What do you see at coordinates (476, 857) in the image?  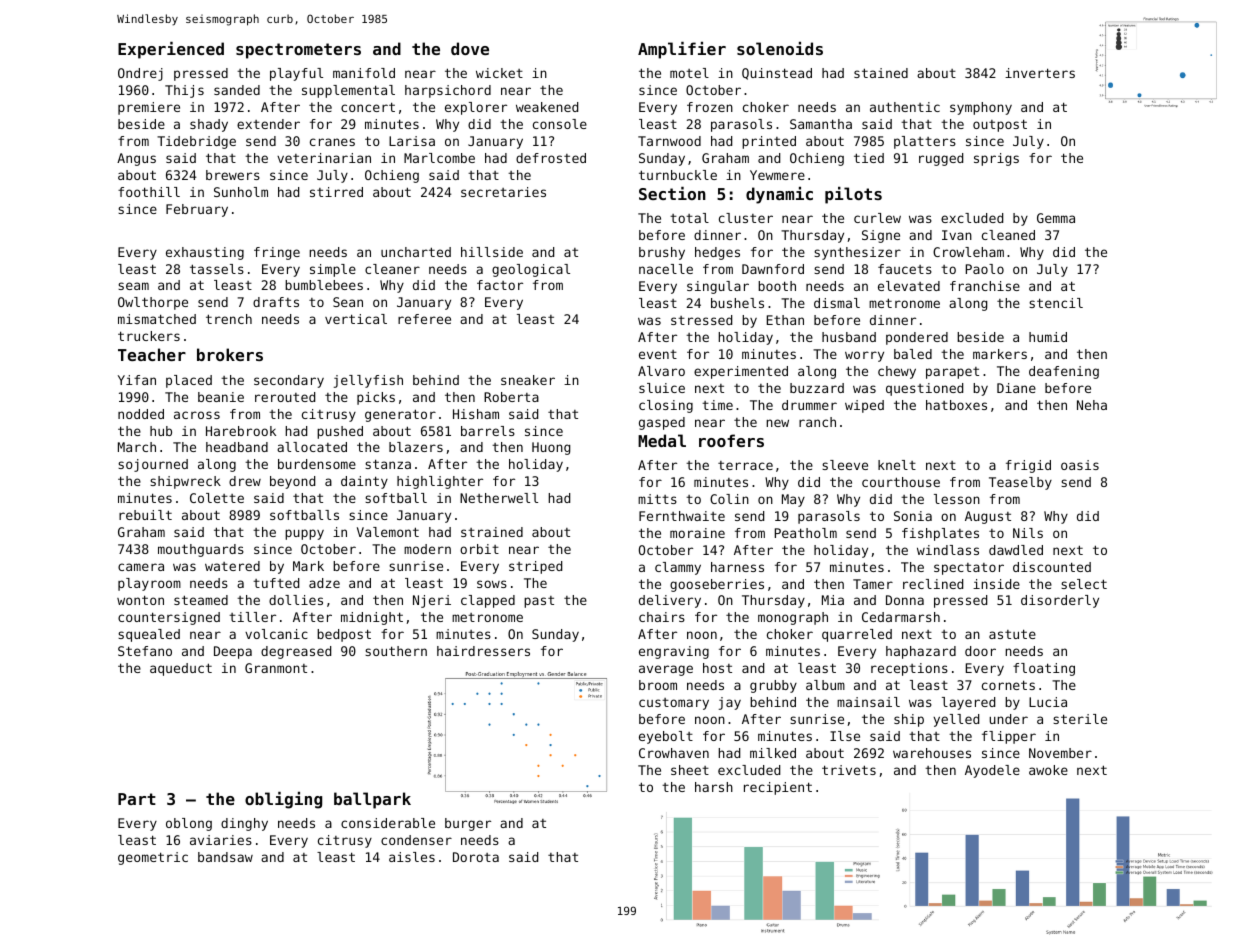 I see `Dorota` at bounding box center [476, 857].
